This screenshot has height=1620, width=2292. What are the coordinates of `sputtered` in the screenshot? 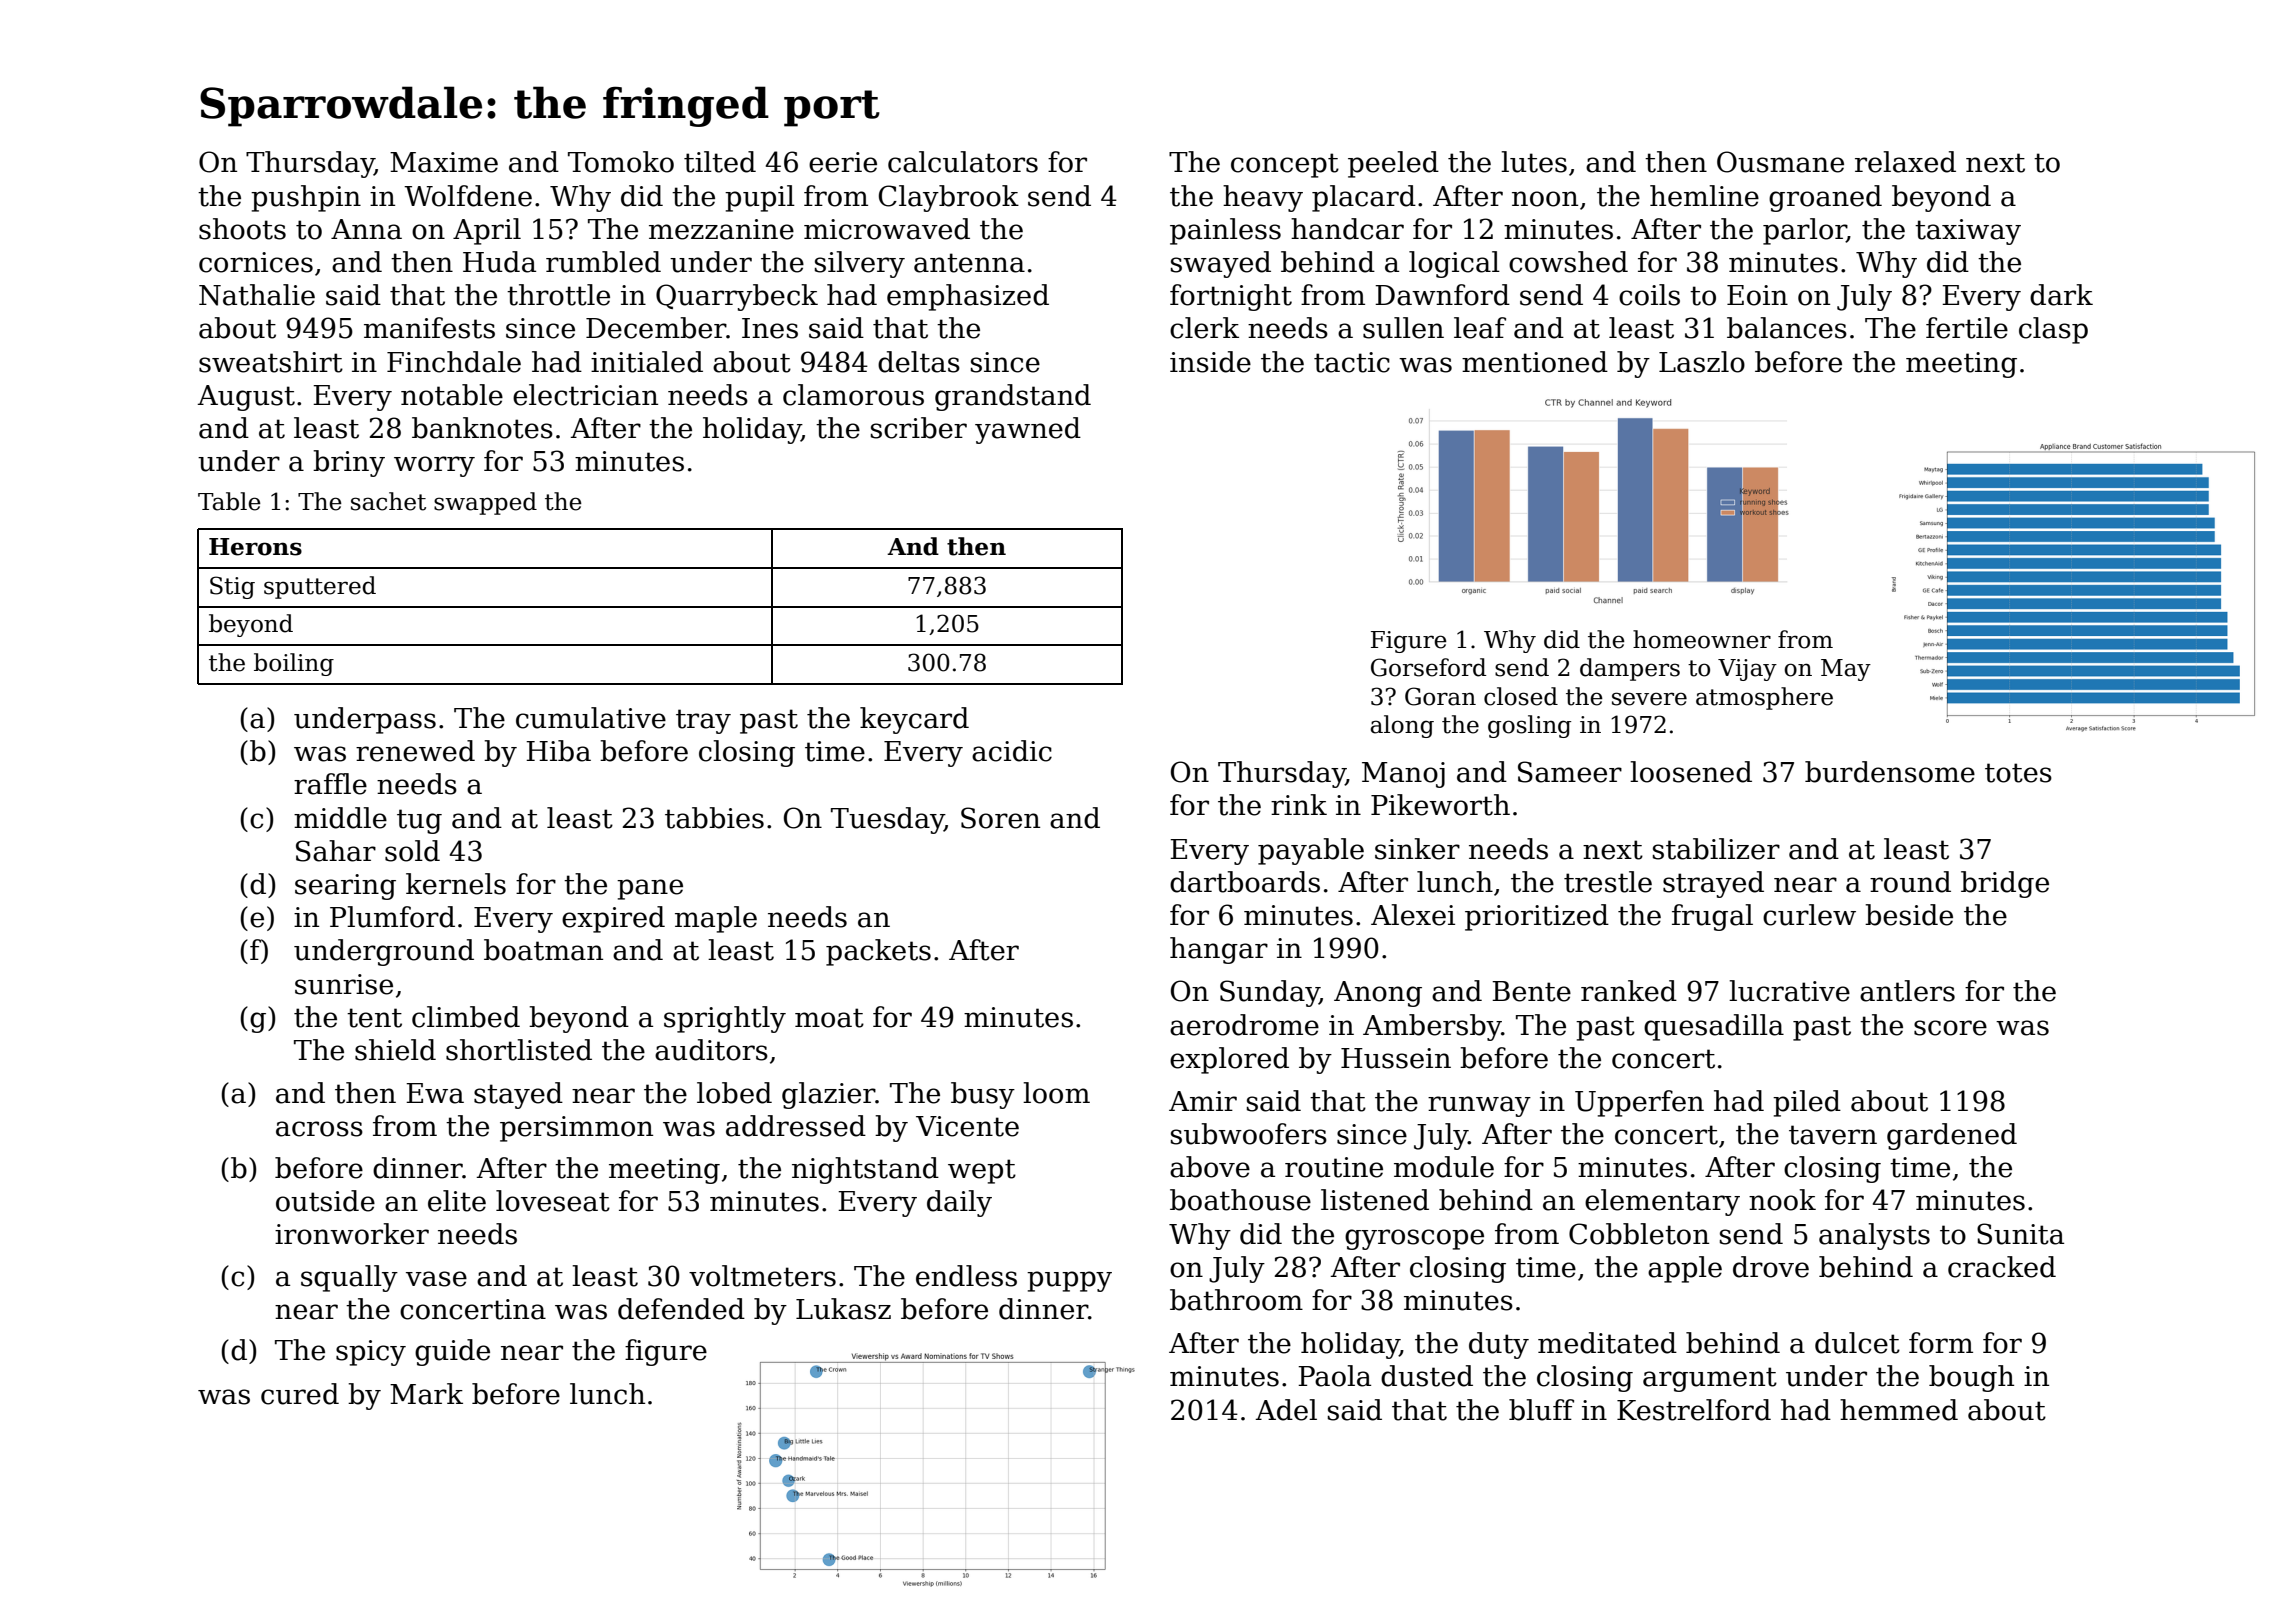 It's located at (320, 587).
